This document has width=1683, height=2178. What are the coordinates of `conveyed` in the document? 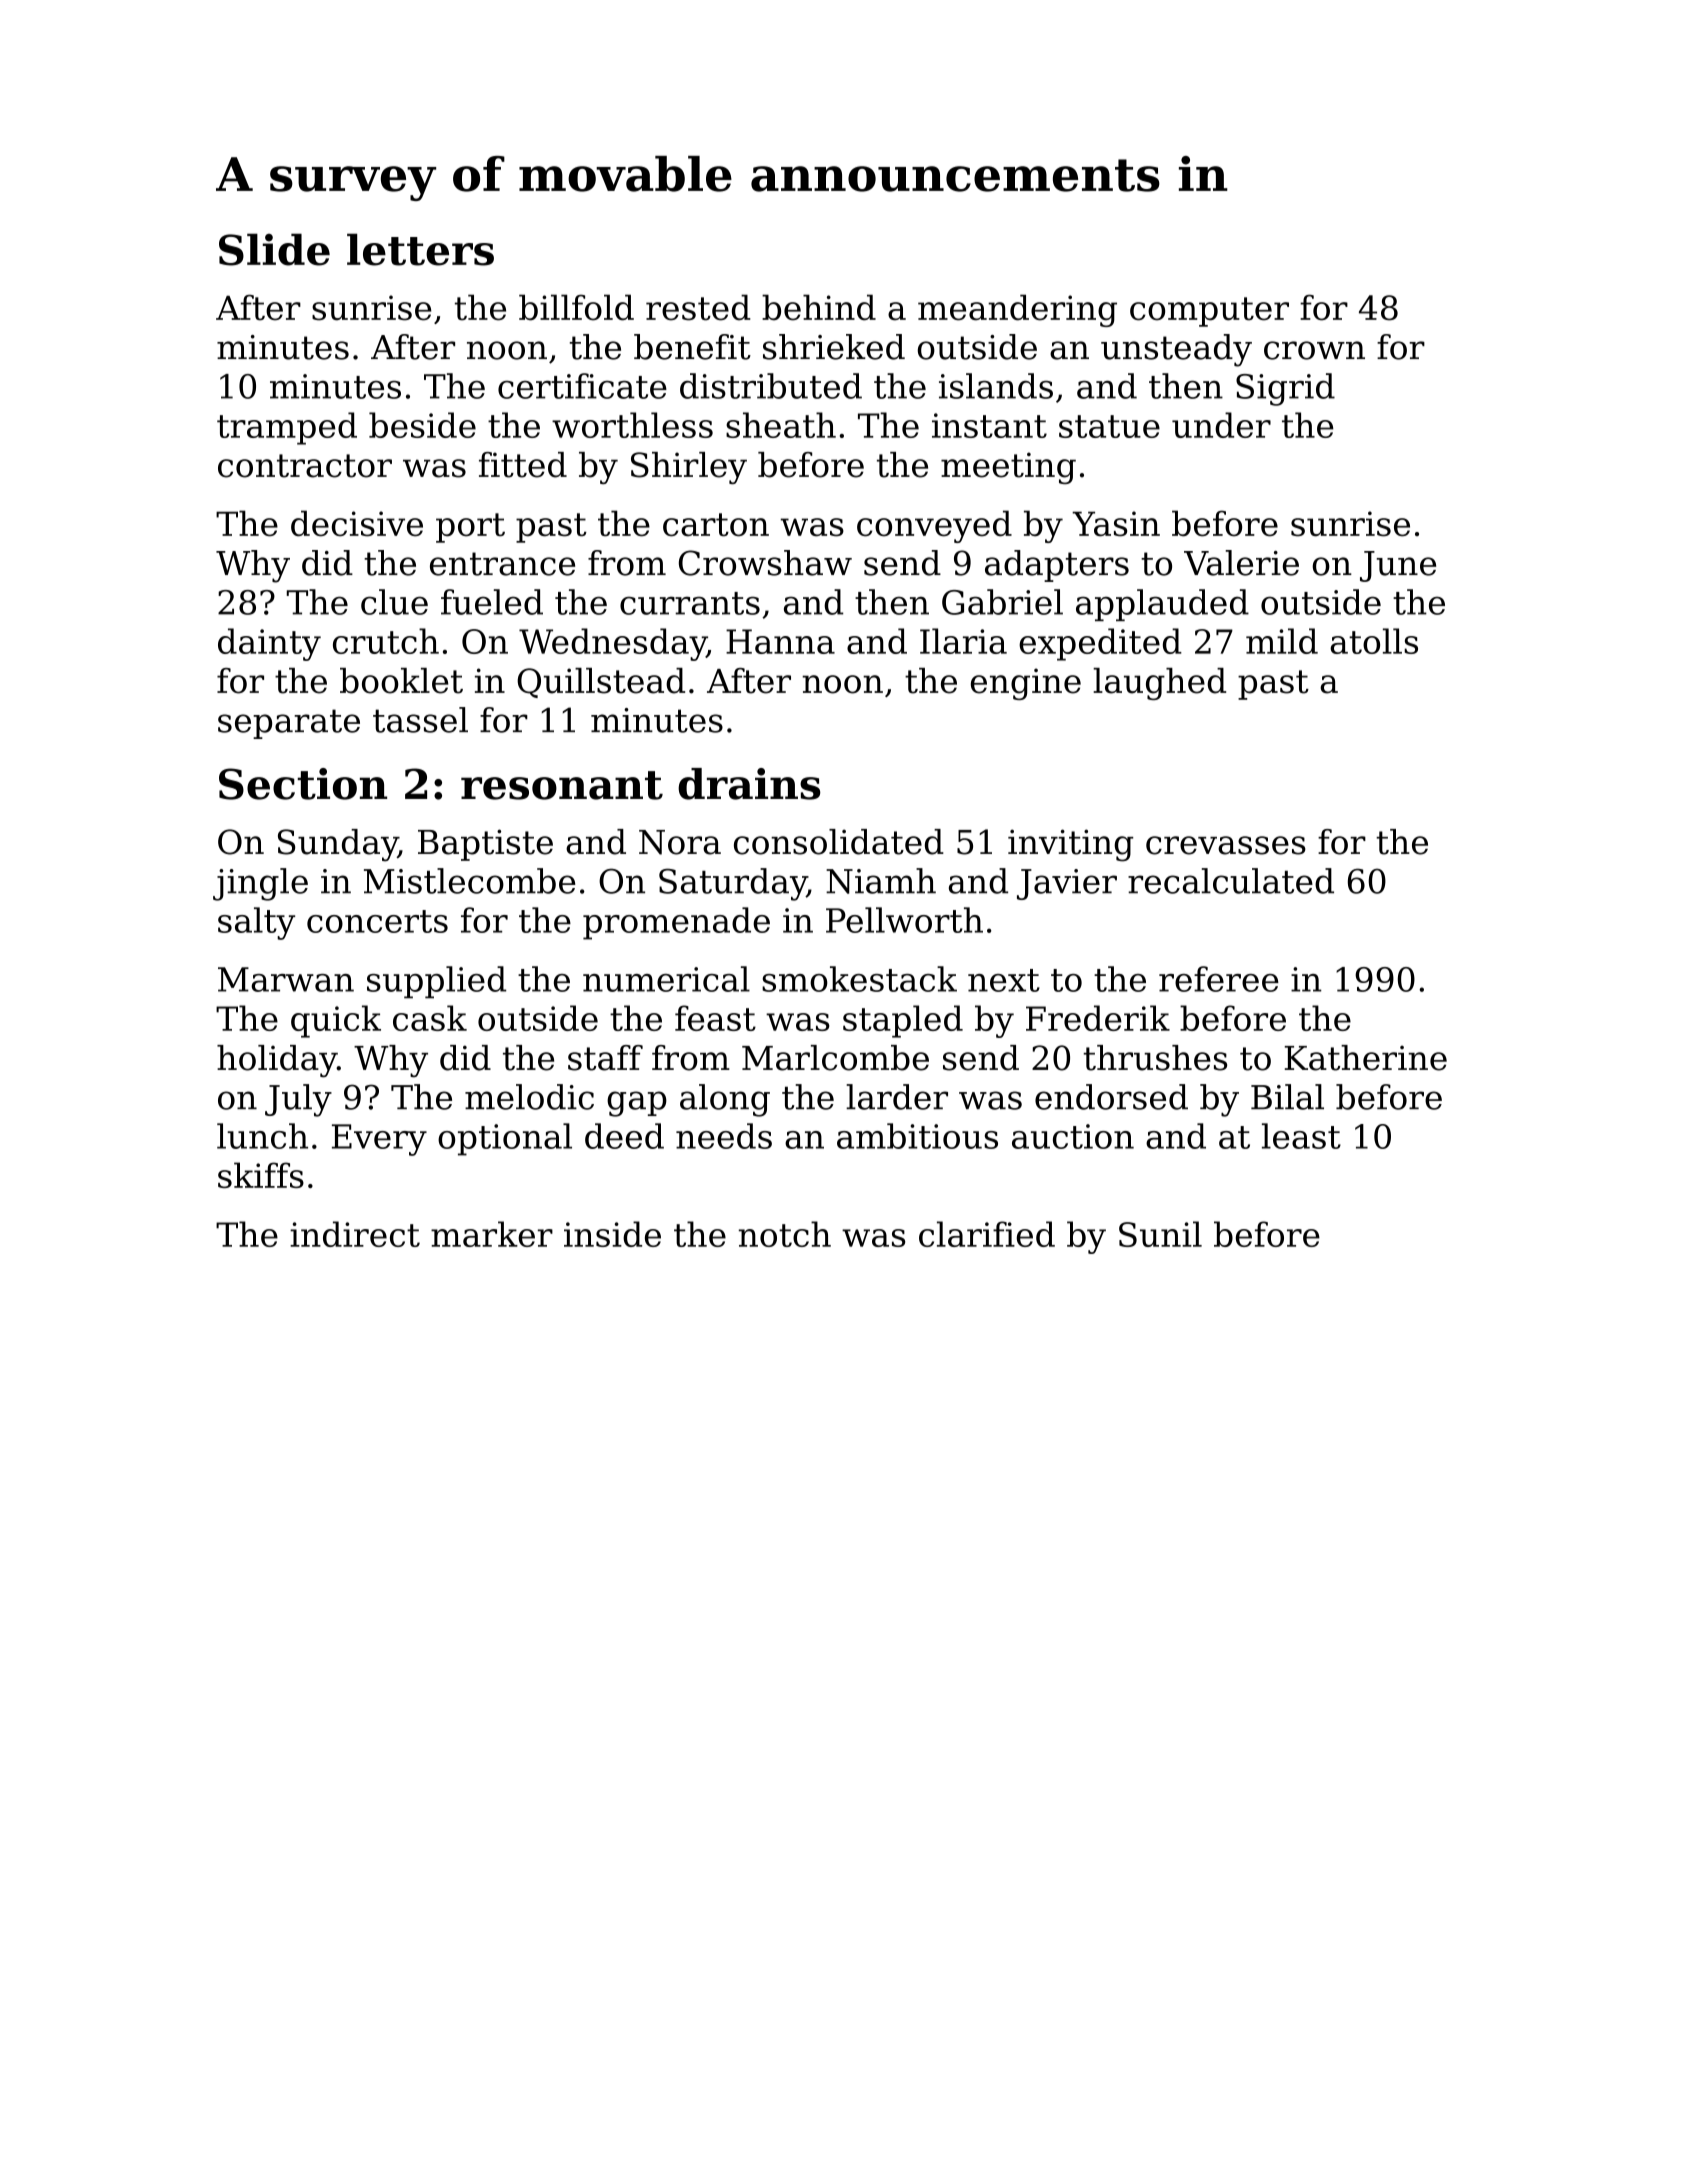 It's located at (934, 526).
